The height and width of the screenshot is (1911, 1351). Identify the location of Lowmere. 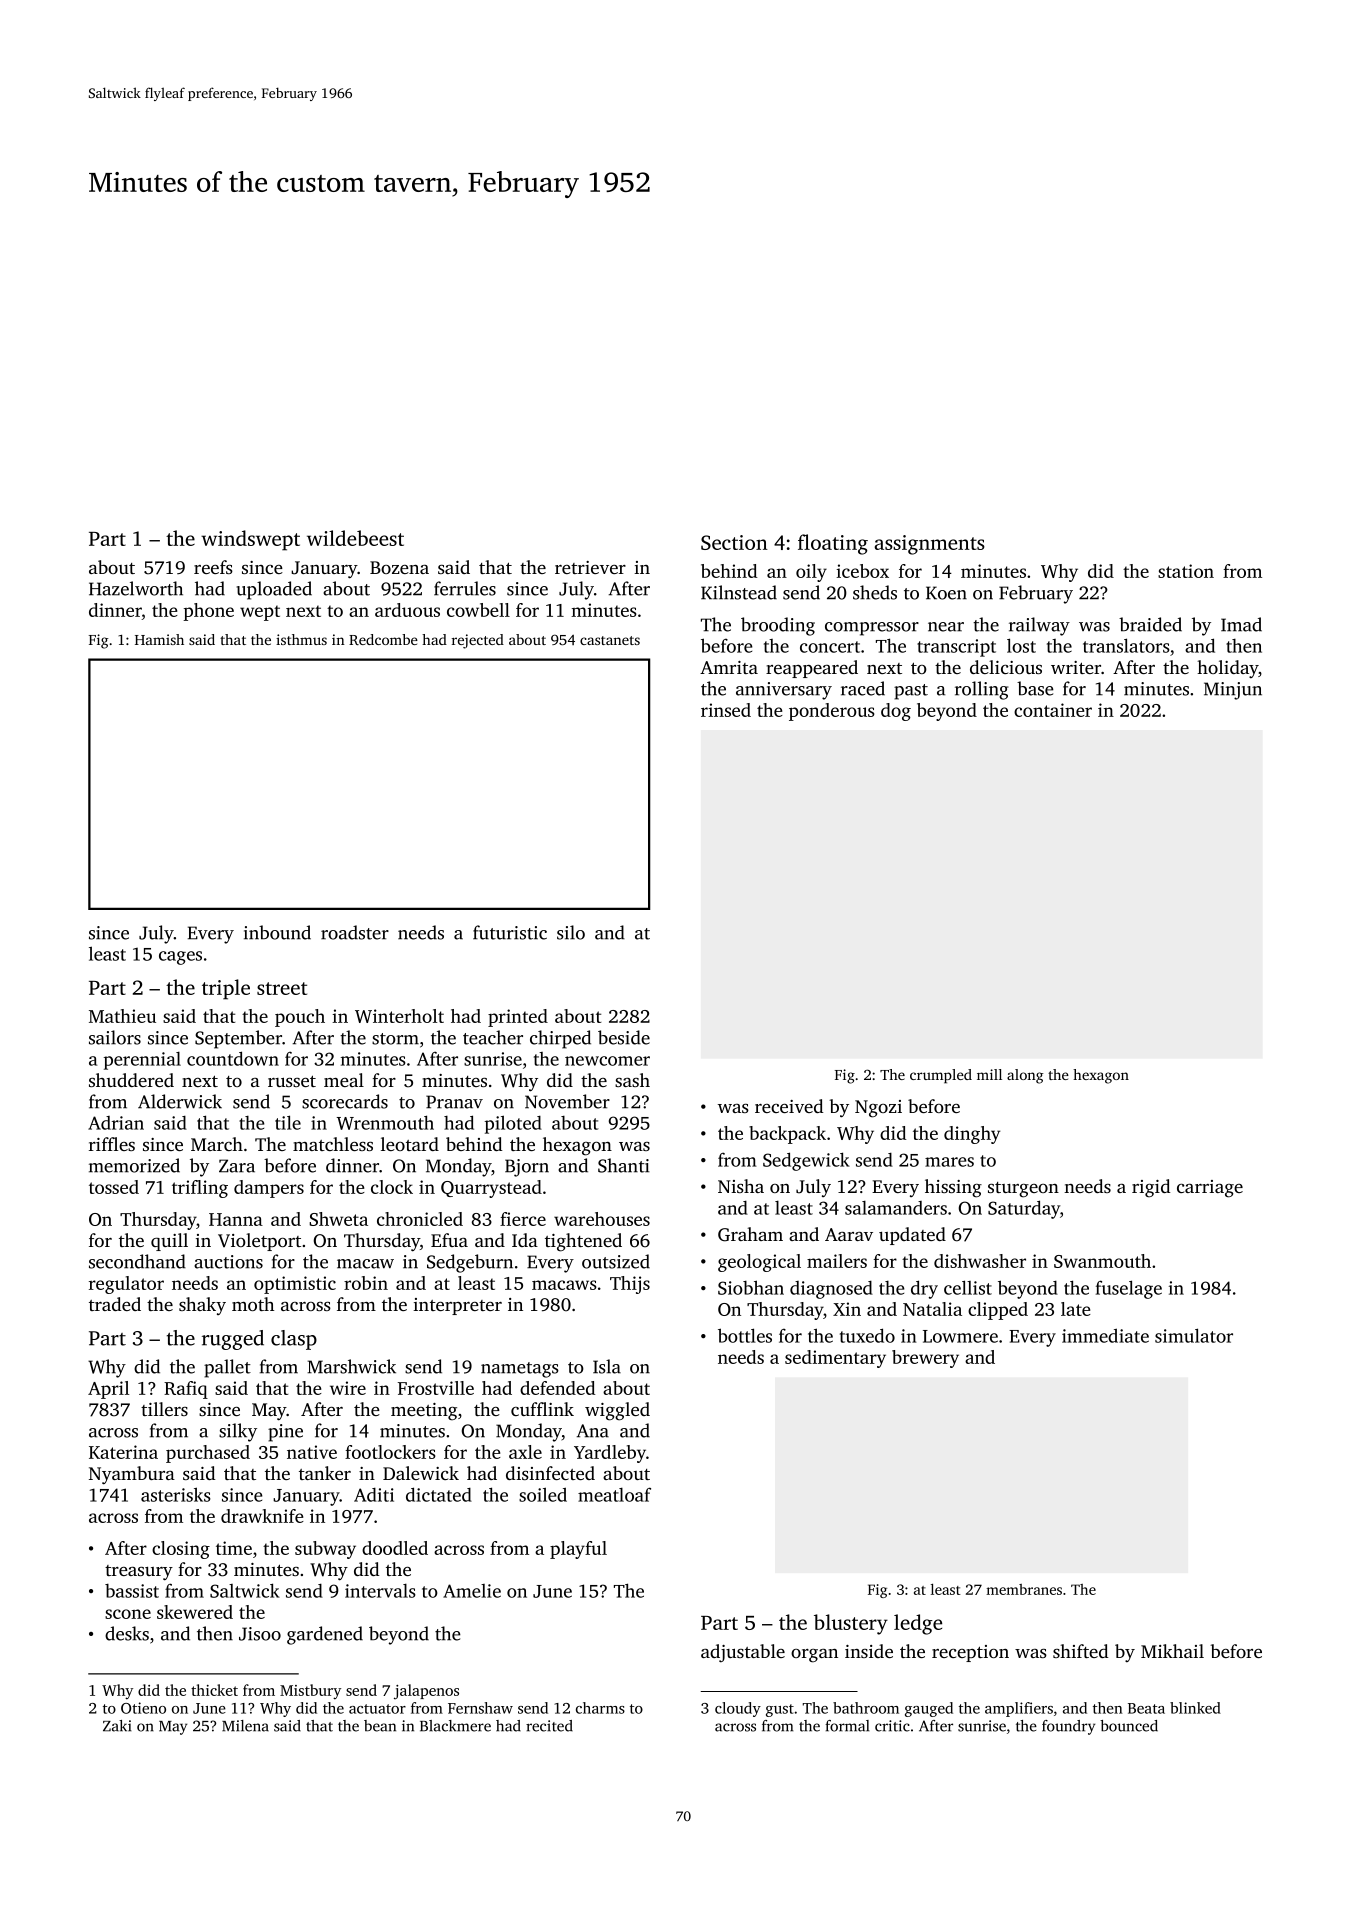
(960, 1336).
